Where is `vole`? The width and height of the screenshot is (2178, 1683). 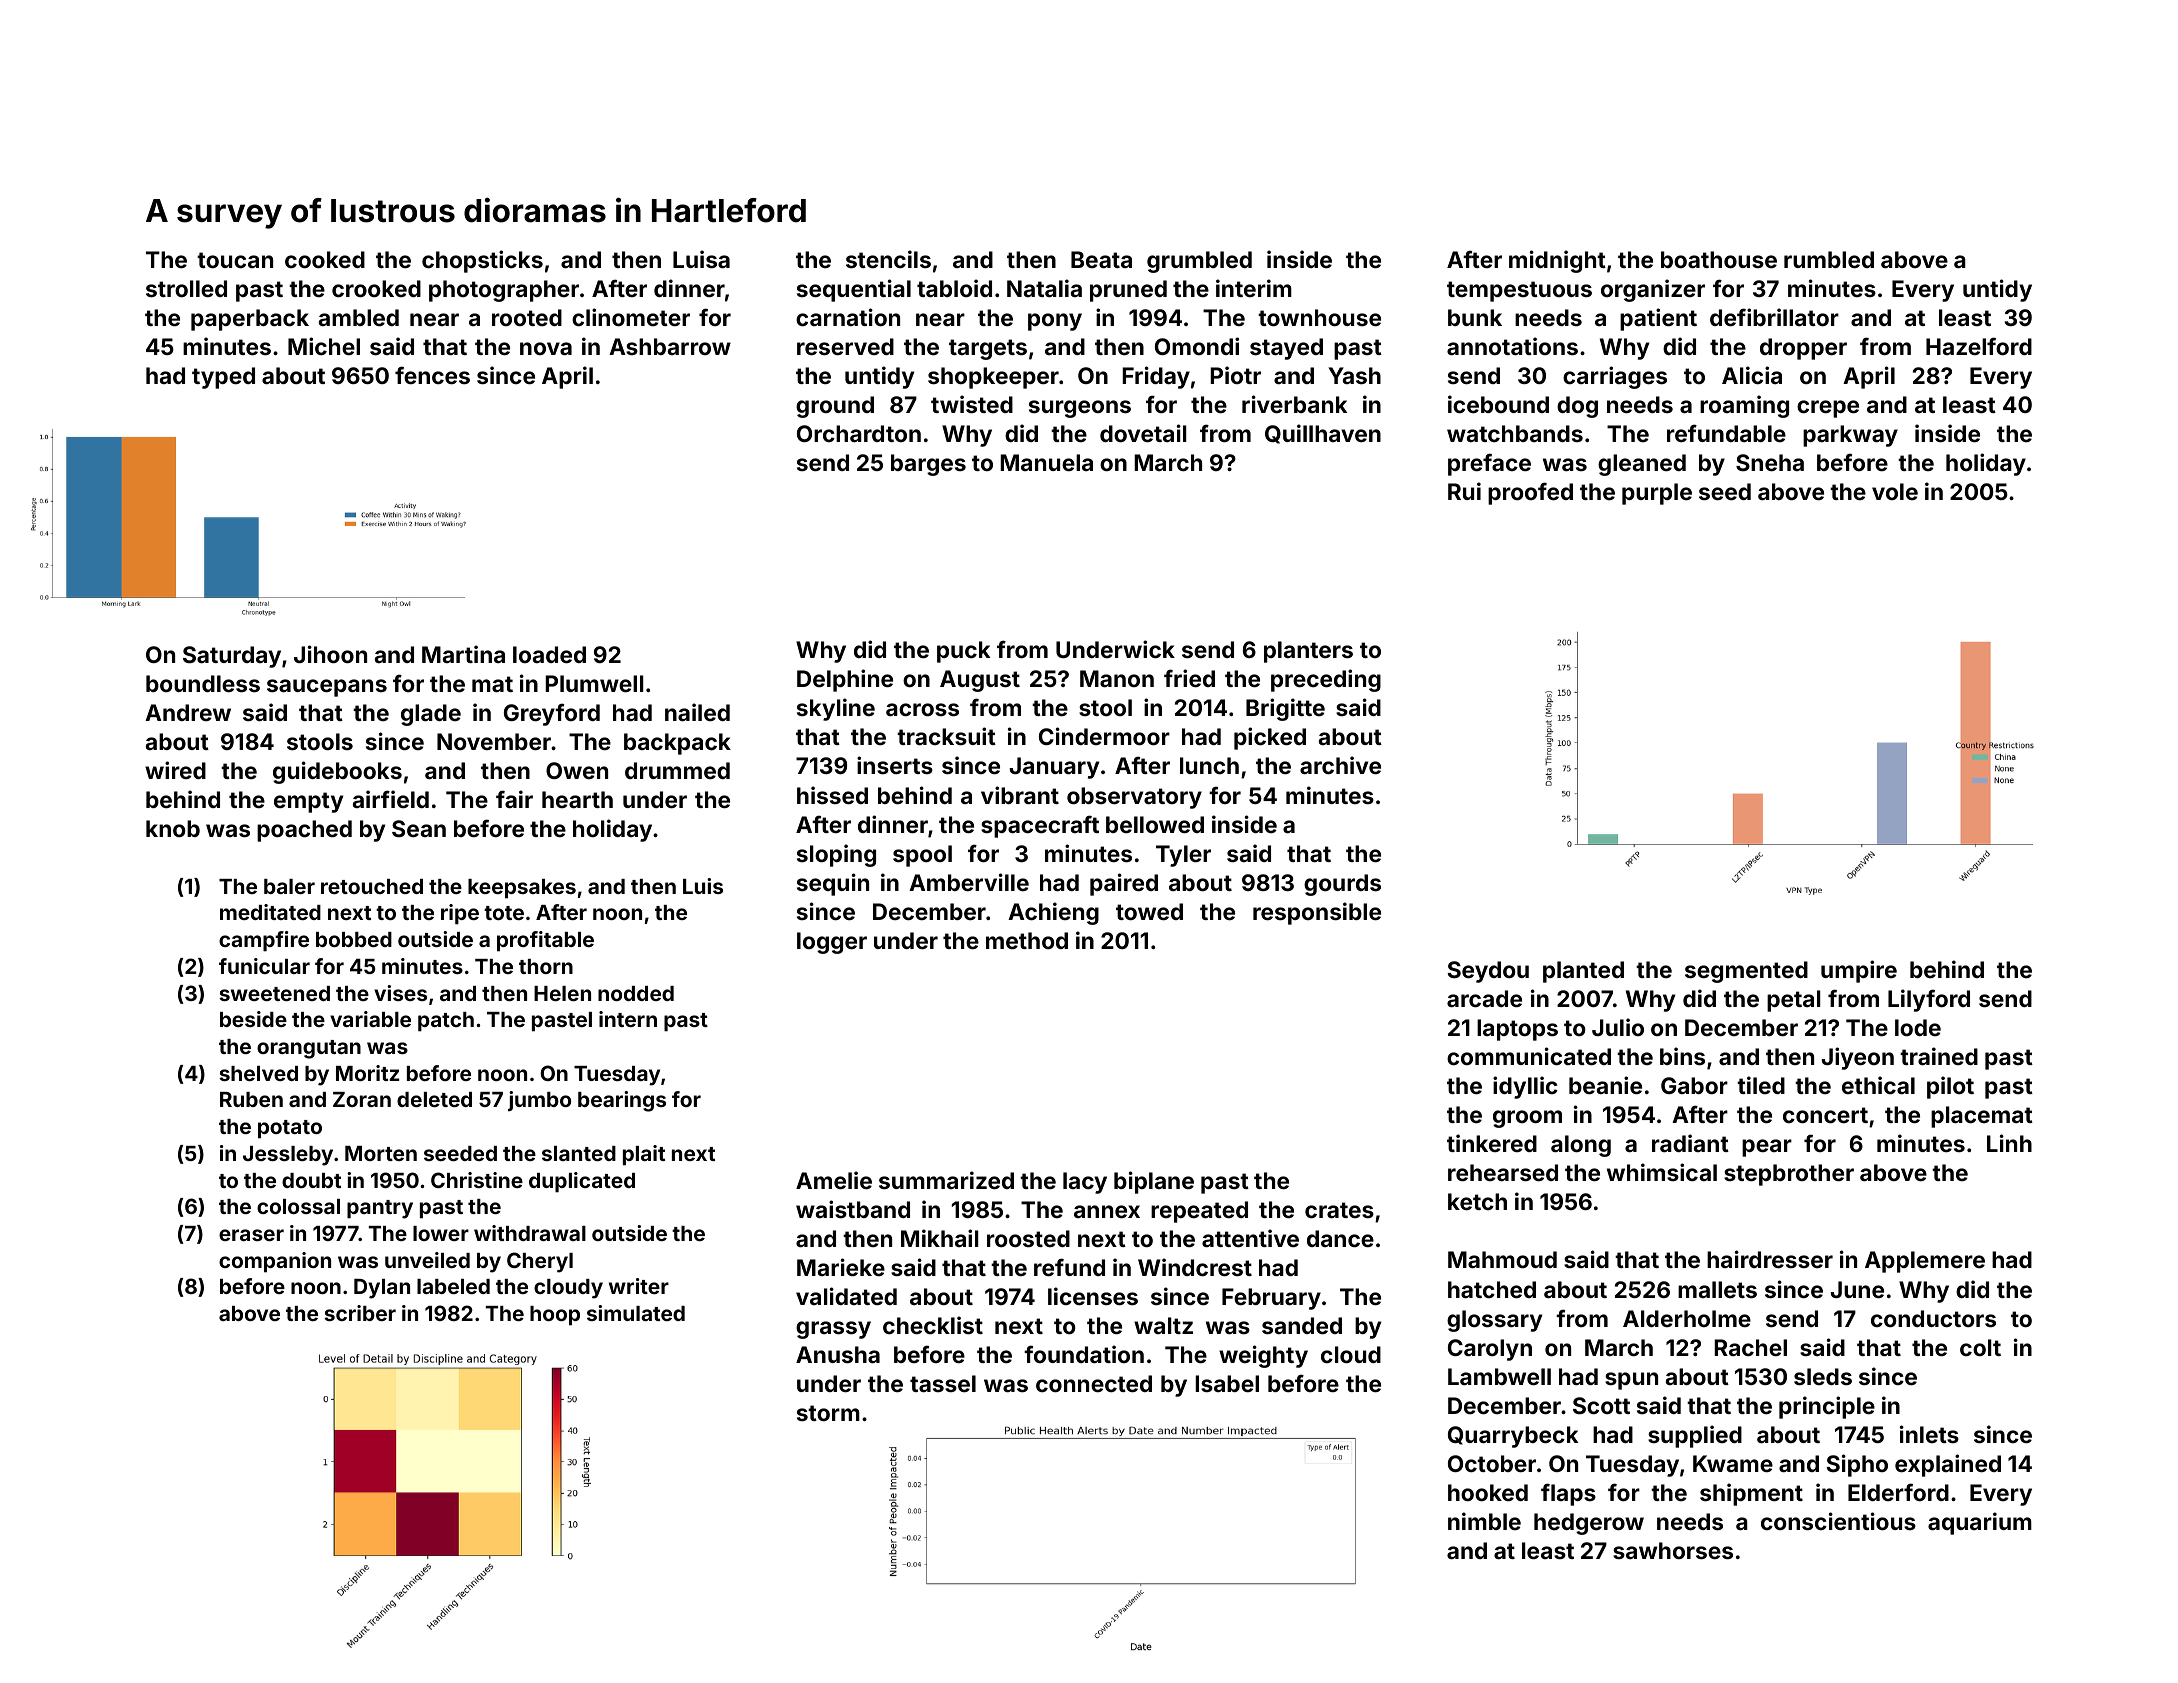 vole is located at coordinates (1895, 491).
